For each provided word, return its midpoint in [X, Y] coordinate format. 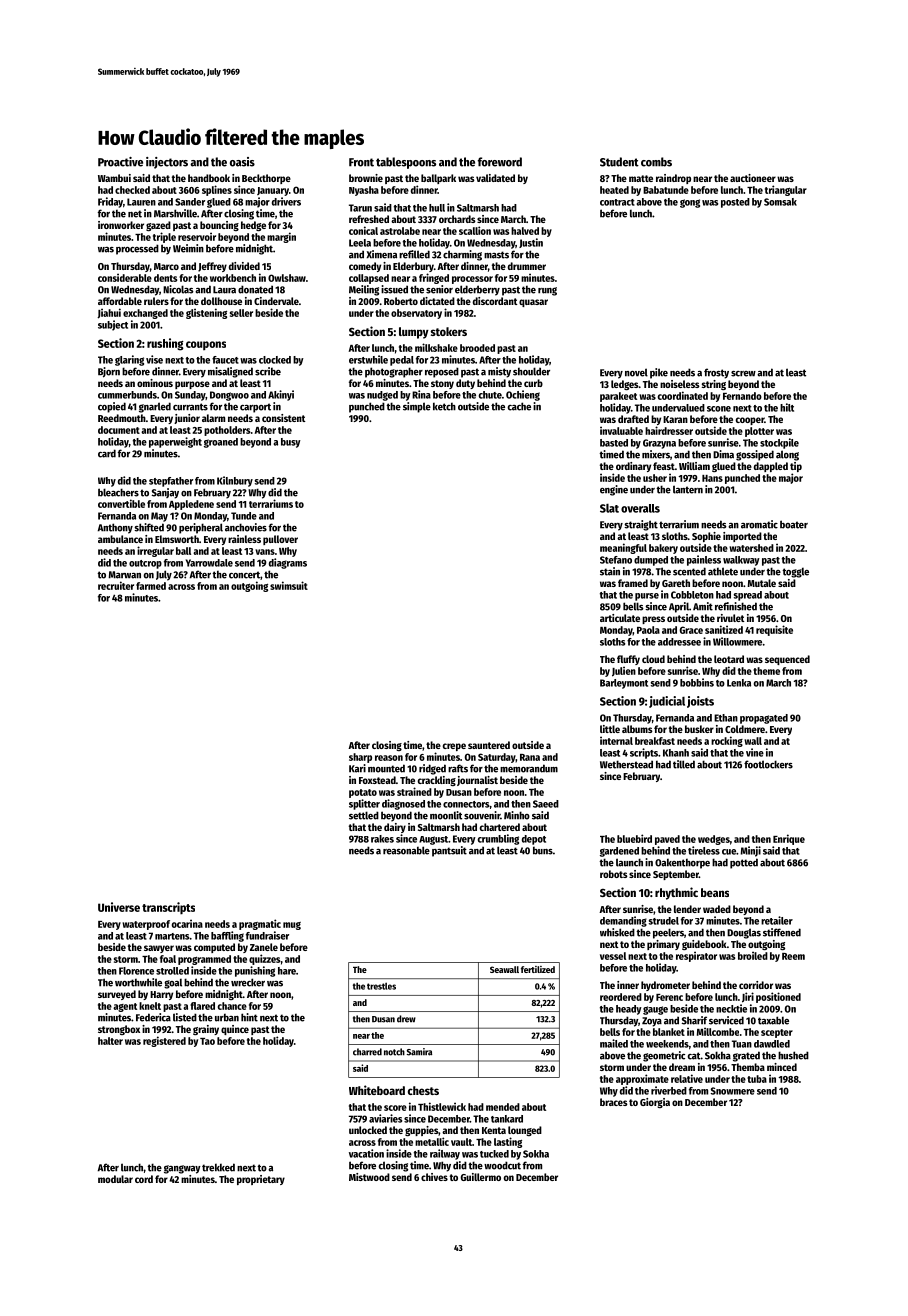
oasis [242, 162]
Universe [119, 907]
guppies [421, 1131]
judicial [667, 702]
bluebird [634, 838]
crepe [454, 747]
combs [656, 162]
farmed [151, 586]
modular [115, 1179]
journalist [477, 781]
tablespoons [406, 163]
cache [519, 406]
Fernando [742, 396]
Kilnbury [235, 481]
